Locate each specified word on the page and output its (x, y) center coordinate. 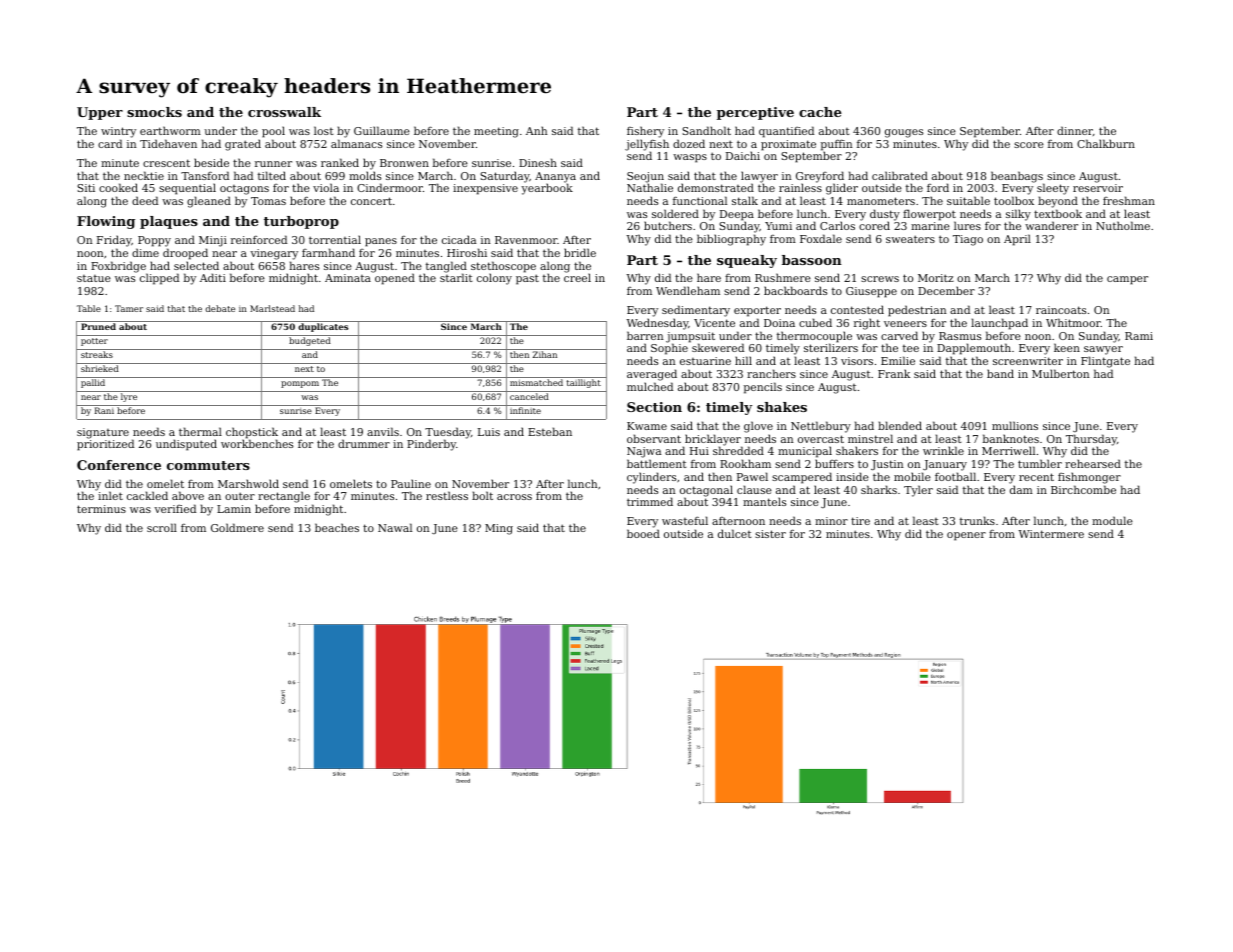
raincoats (1061, 310)
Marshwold (248, 483)
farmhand (328, 252)
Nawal (395, 527)
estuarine (705, 361)
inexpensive (485, 189)
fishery (645, 132)
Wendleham (688, 290)
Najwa (644, 452)
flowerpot (929, 215)
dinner (1075, 130)
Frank (894, 373)
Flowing (106, 222)
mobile (912, 476)
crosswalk (284, 112)
